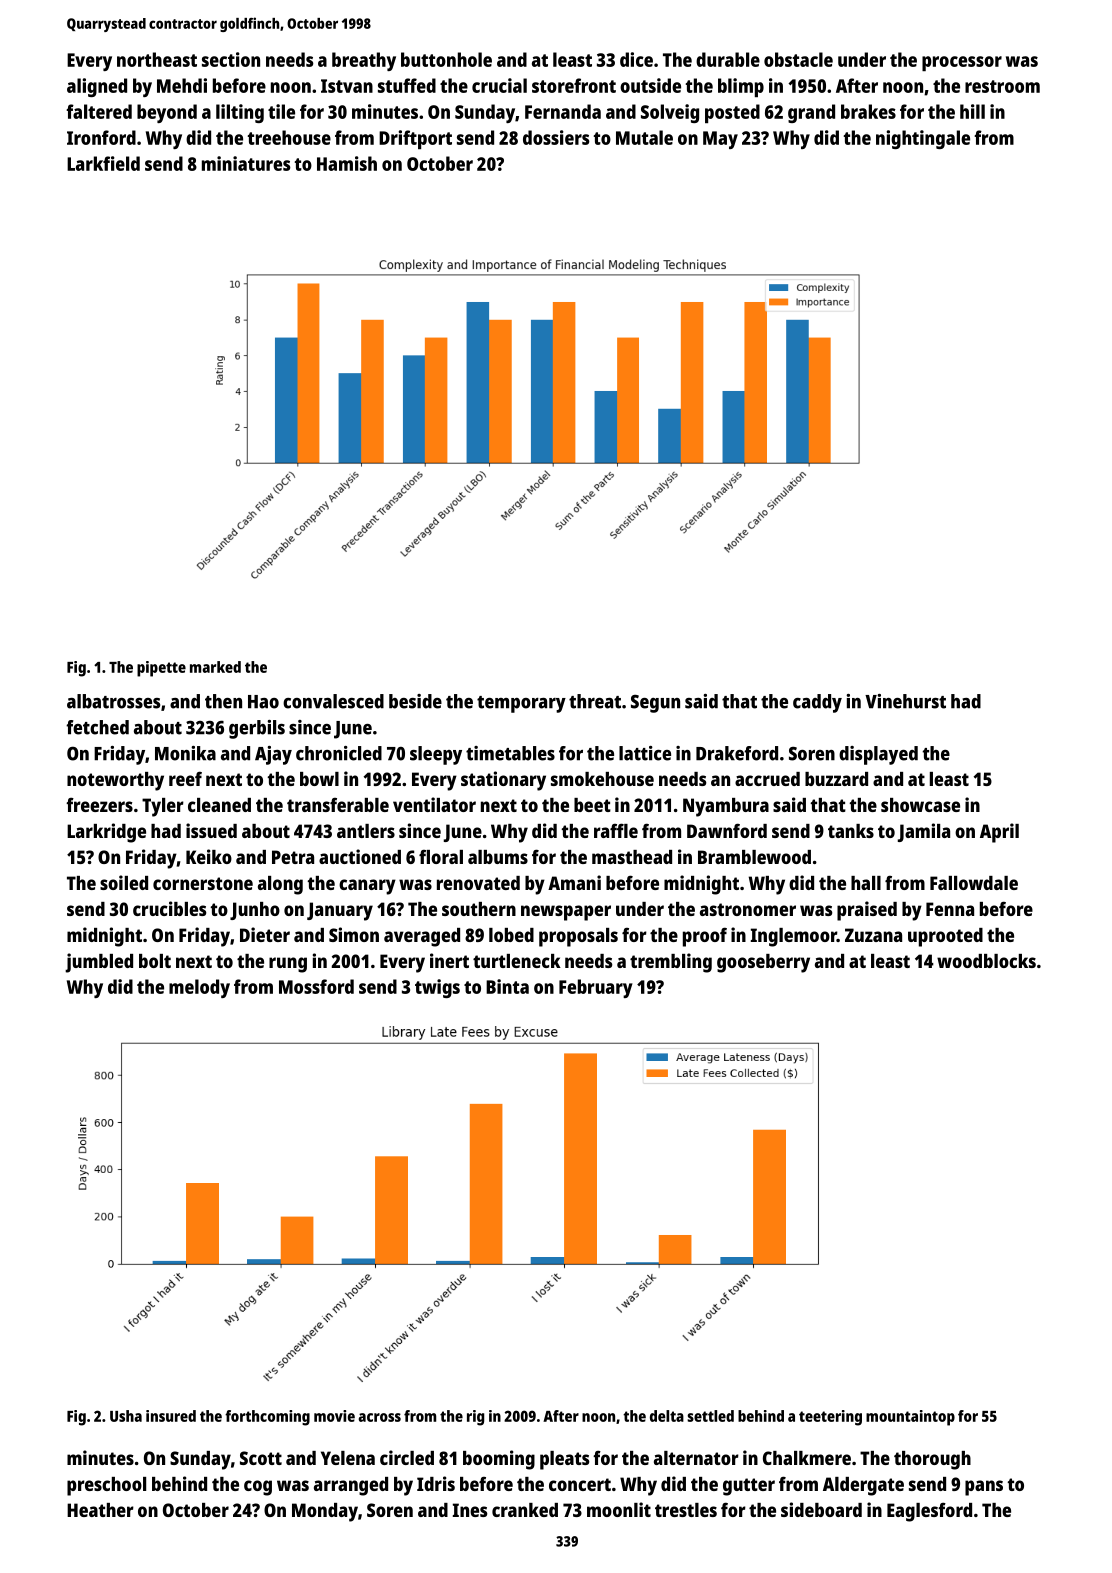 This screenshot has height=1573, width=1112. Describe the element at coordinates (910, 1418) in the screenshot. I see `mountaintop` at that location.
